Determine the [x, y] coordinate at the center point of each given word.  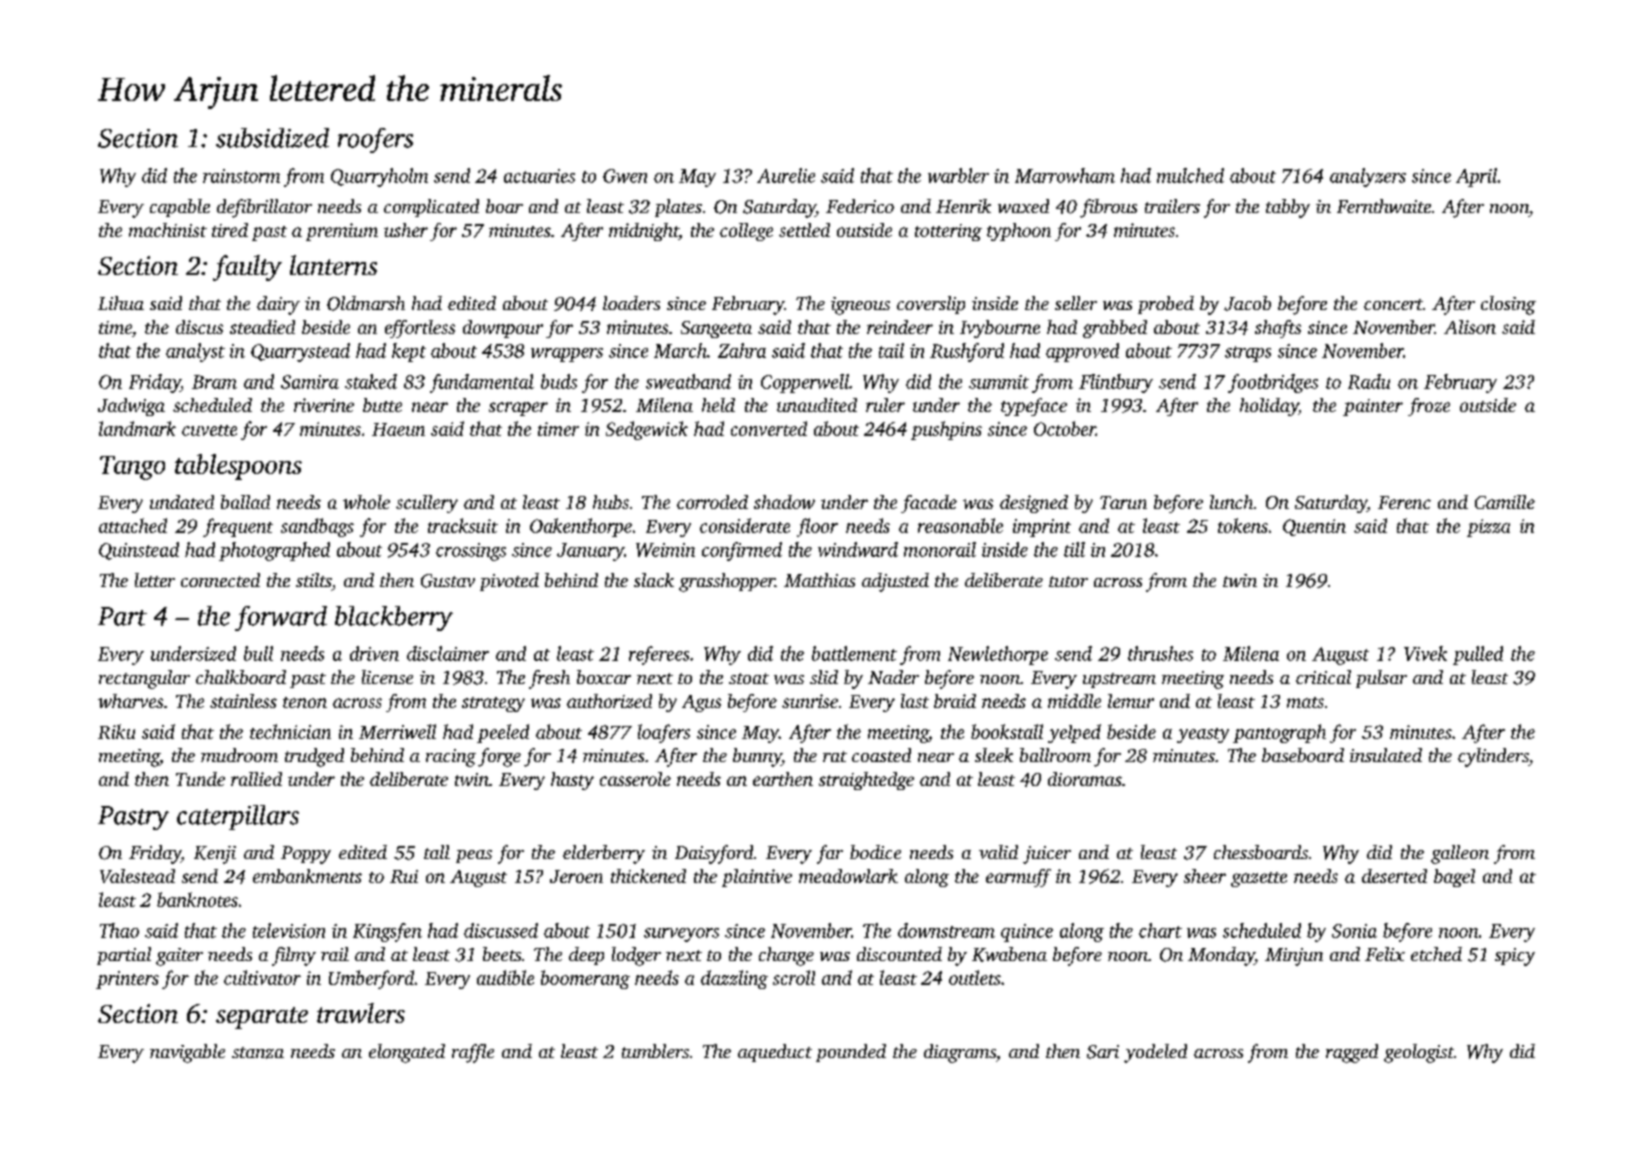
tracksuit [463, 525]
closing [1508, 305]
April [1476, 177]
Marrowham [1065, 175]
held [718, 405]
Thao [119, 930]
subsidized [272, 138]
